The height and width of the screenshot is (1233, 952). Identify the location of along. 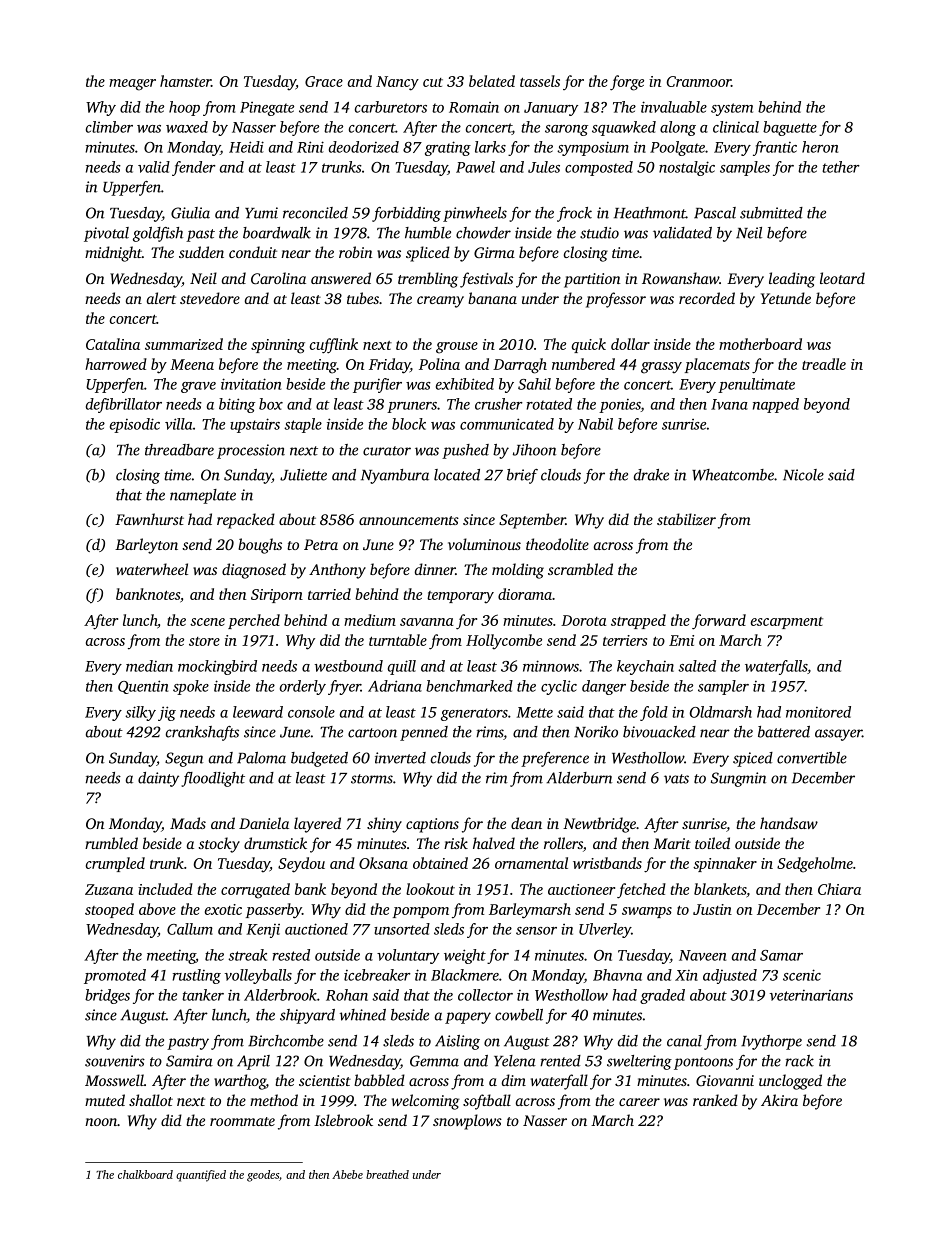
(678, 128).
